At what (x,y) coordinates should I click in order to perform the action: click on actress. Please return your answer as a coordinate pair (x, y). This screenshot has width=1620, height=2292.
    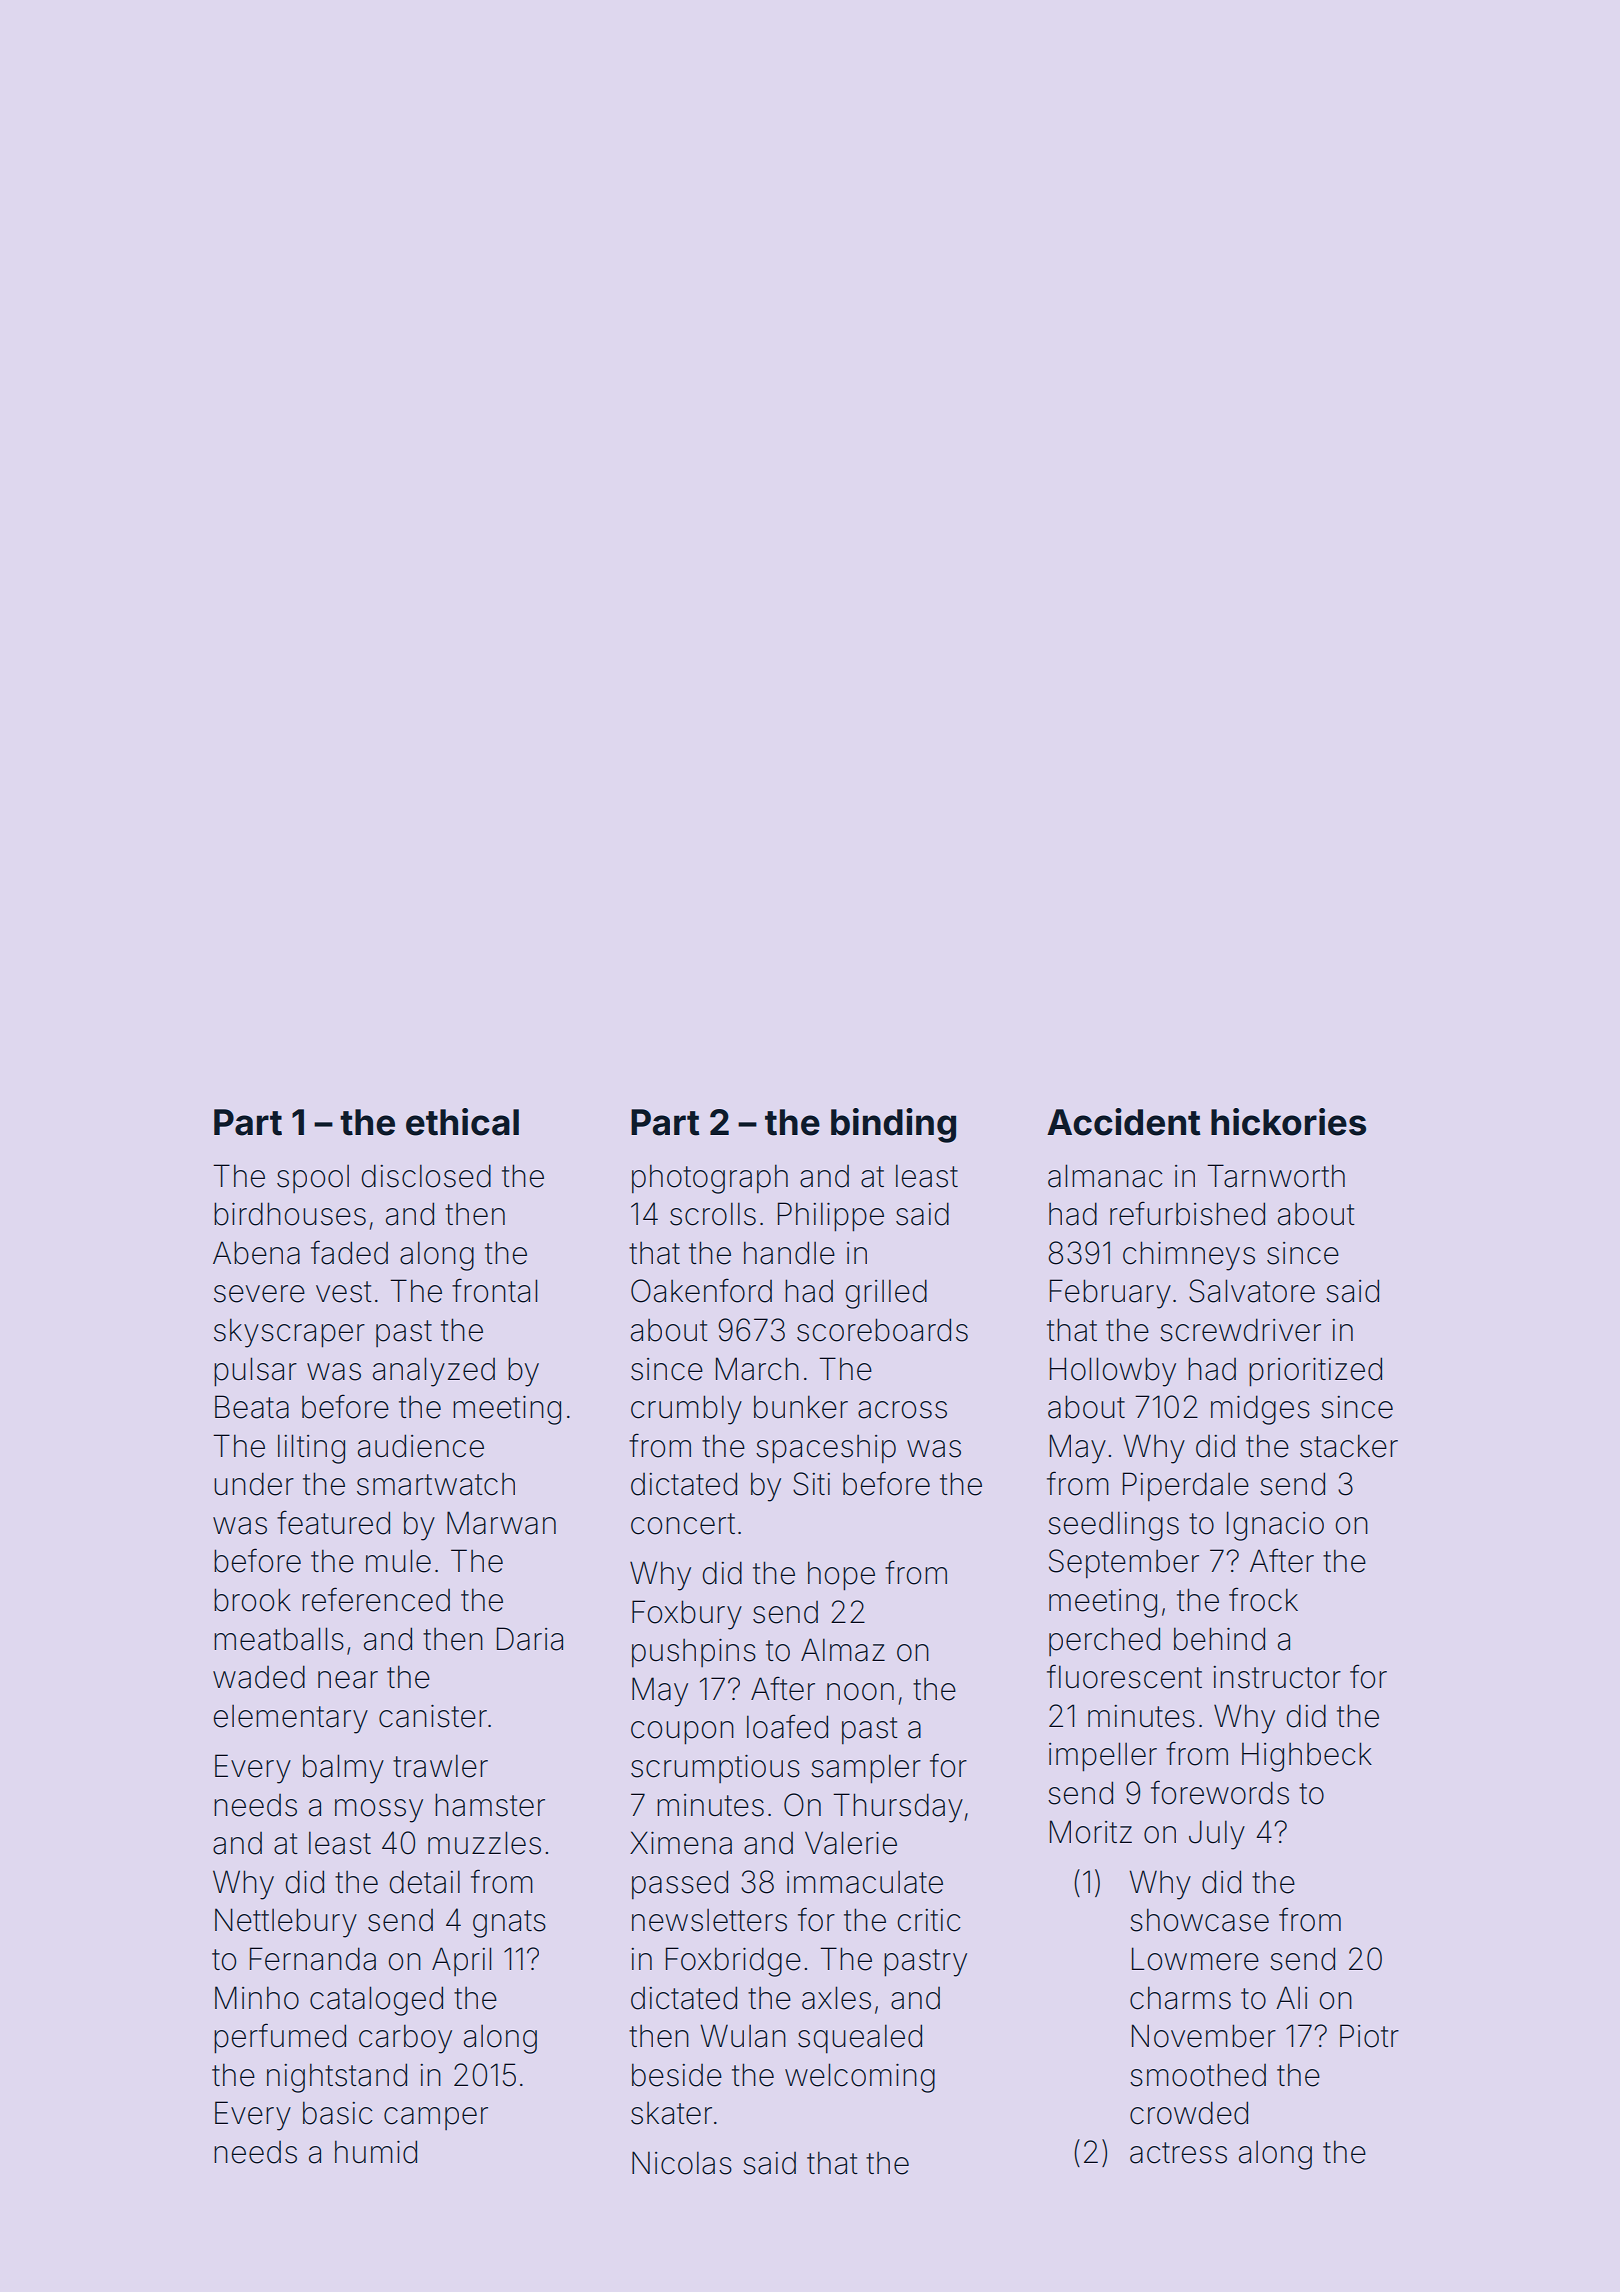
    Looking at the image, I should click on (1178, 2153).
